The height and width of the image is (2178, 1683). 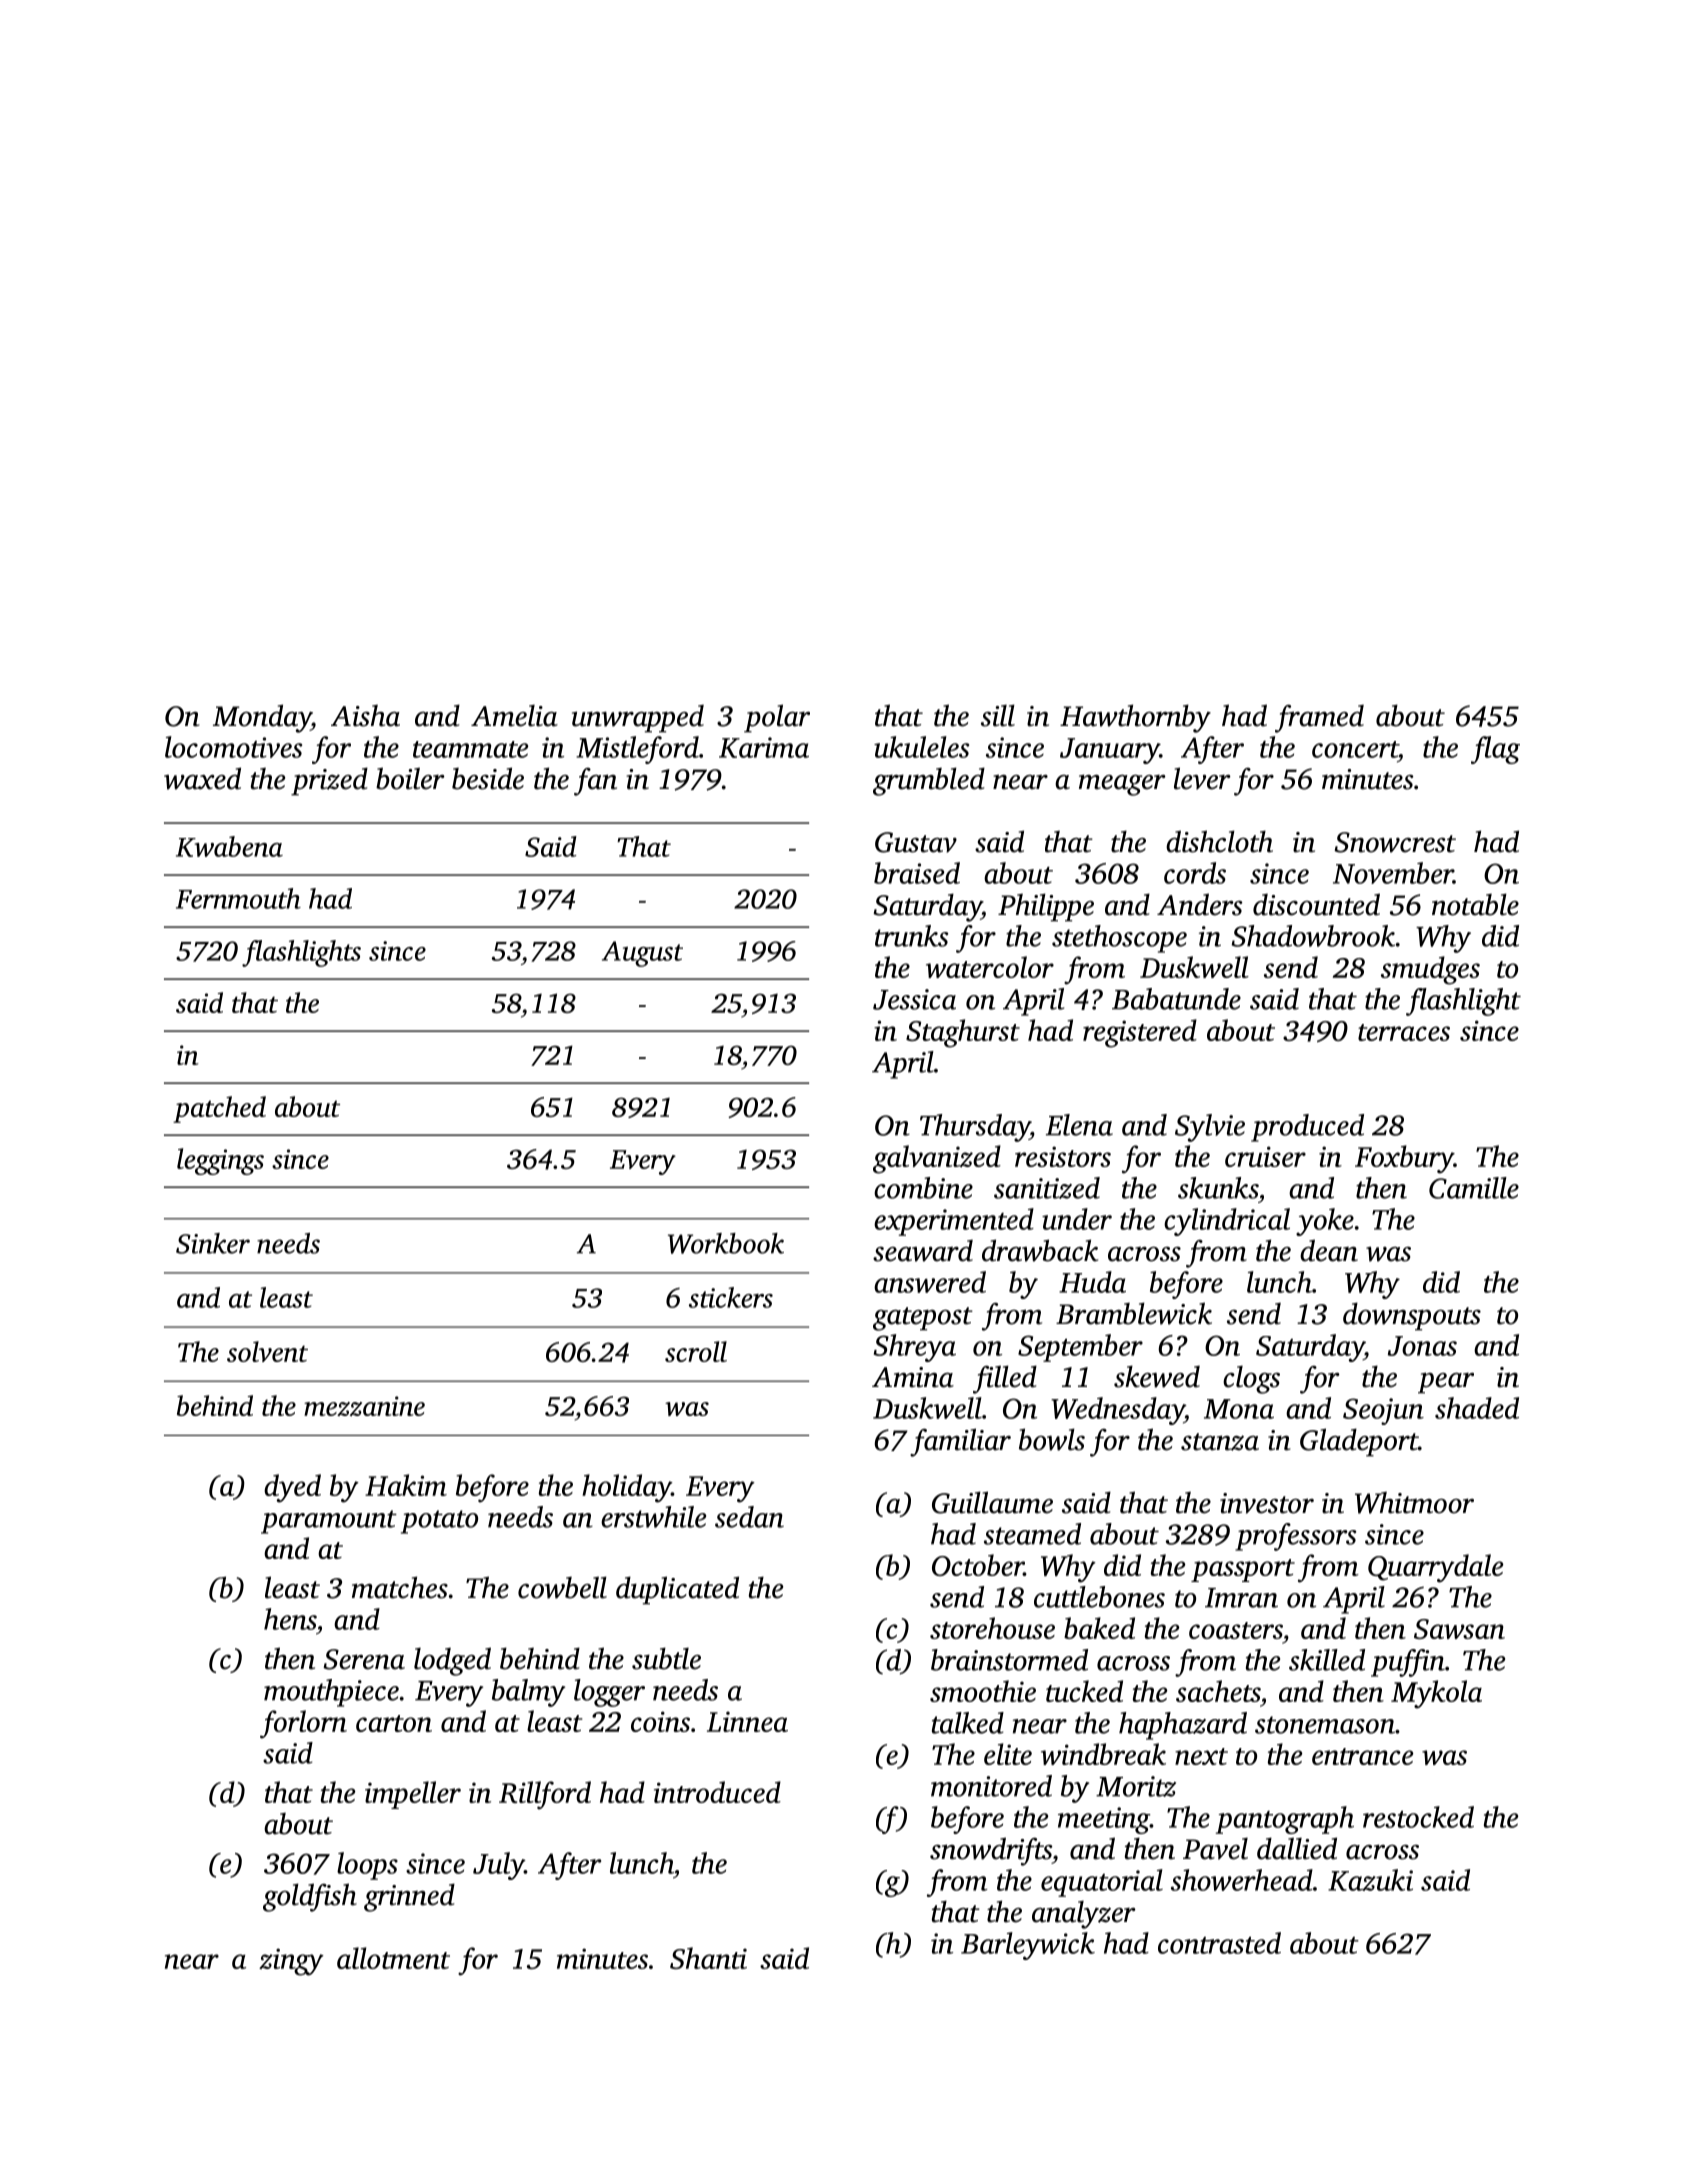 What do you see at coordinates (267, 1351) in the image?
I see `solvent` at bounding box center [267, 1351].
